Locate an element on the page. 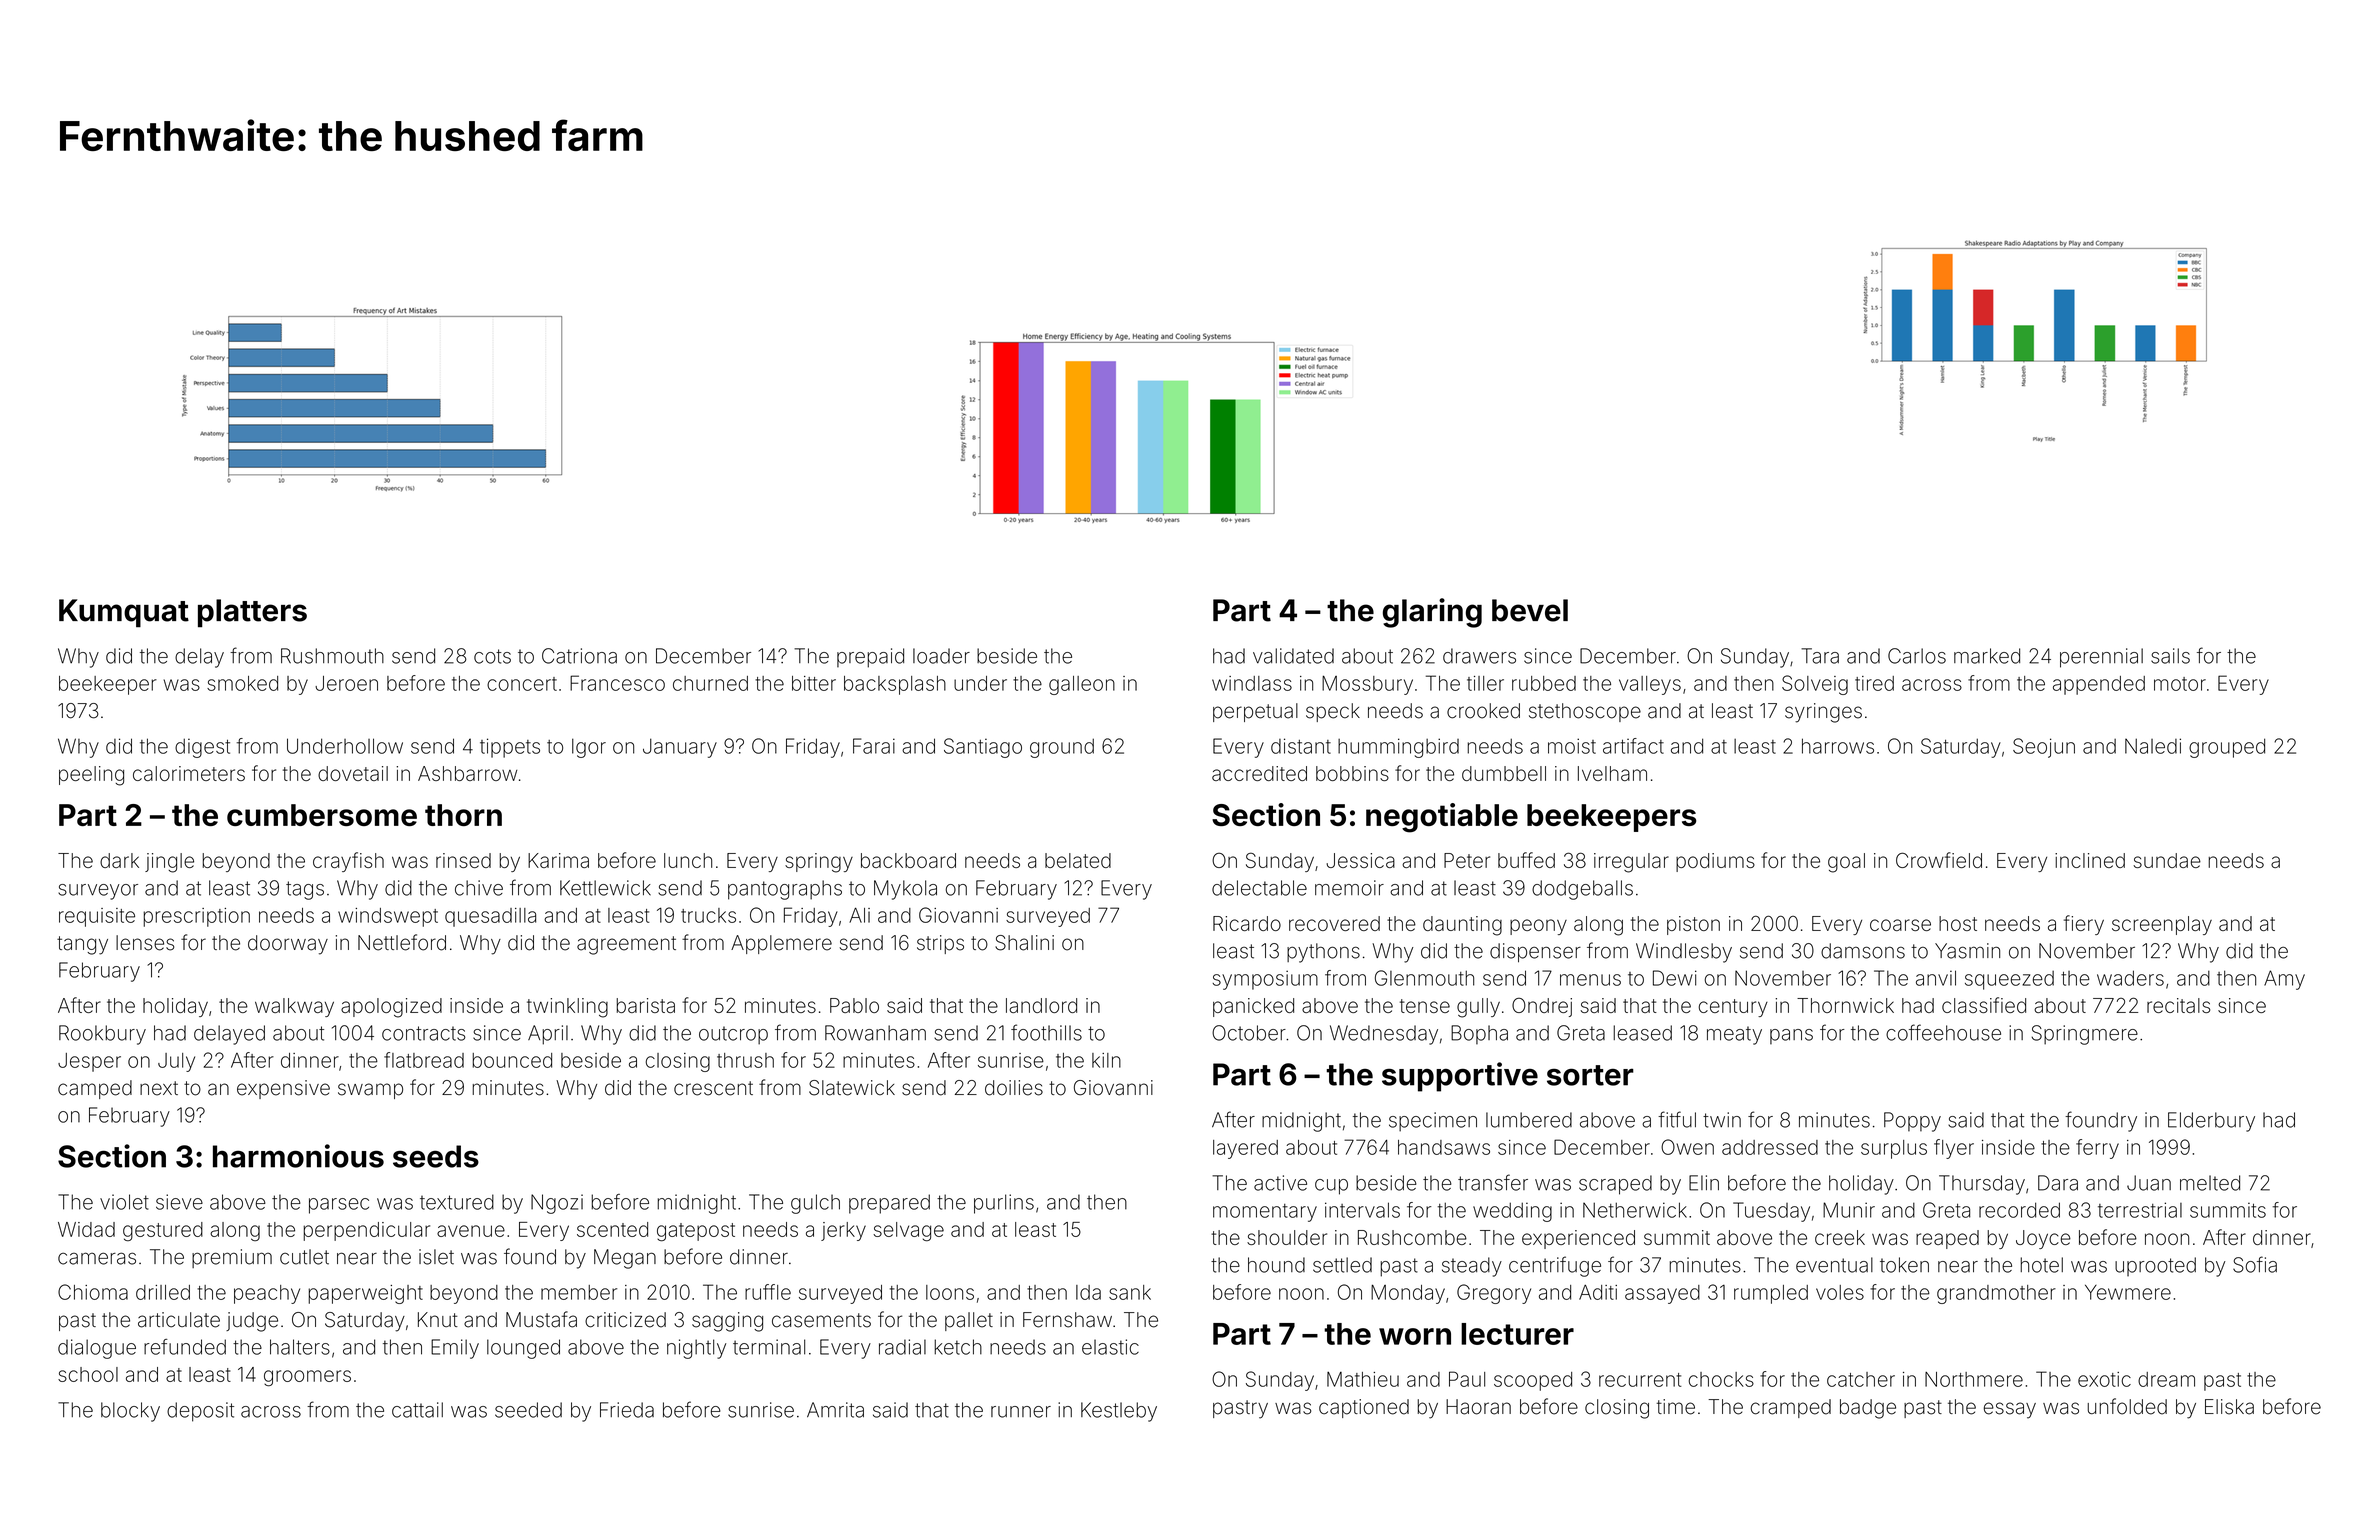 The height and width of the page is (1540, 2380). Seojun is located at coordinates (2044, 748).
